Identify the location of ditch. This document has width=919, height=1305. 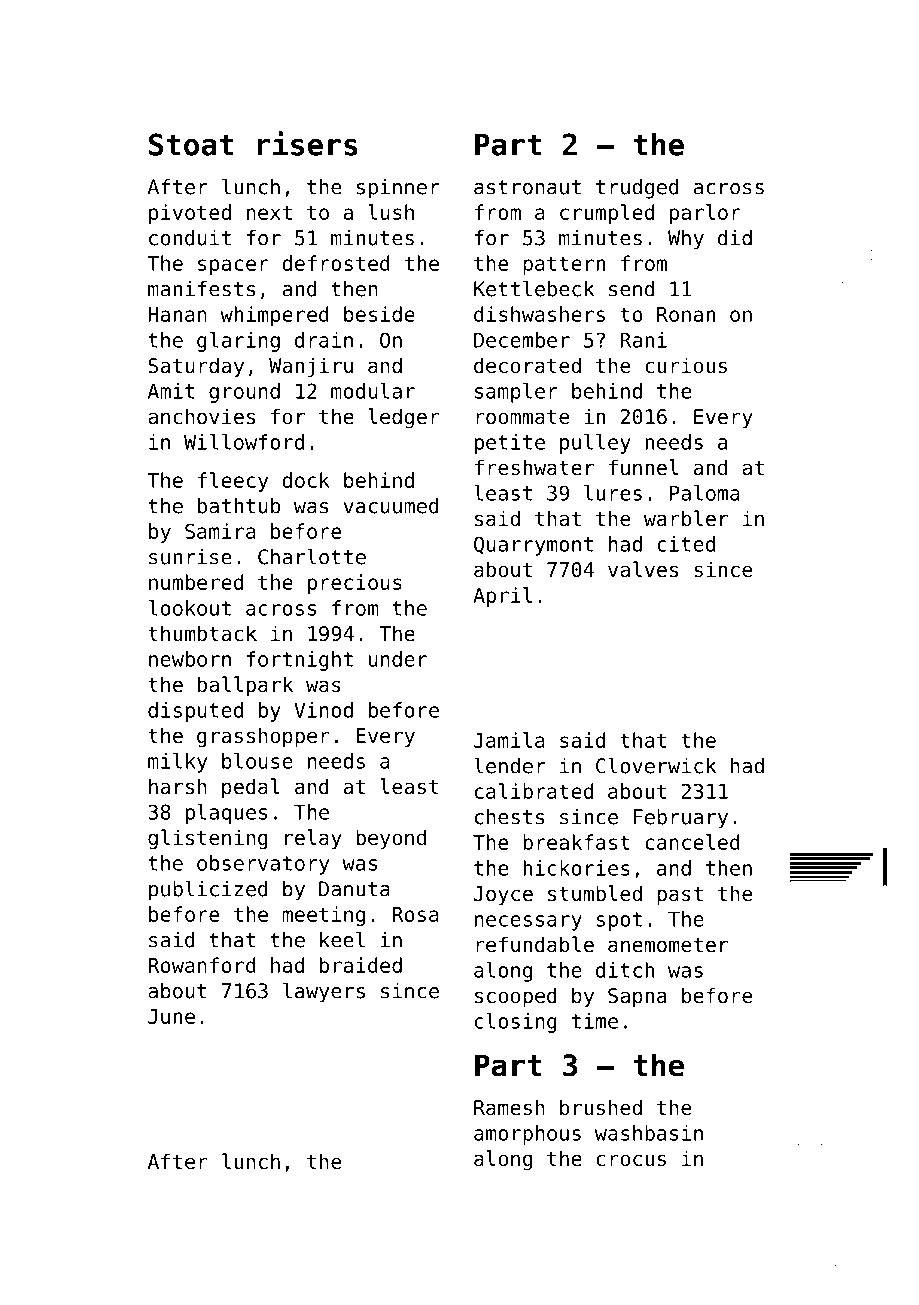
(625, 970).
